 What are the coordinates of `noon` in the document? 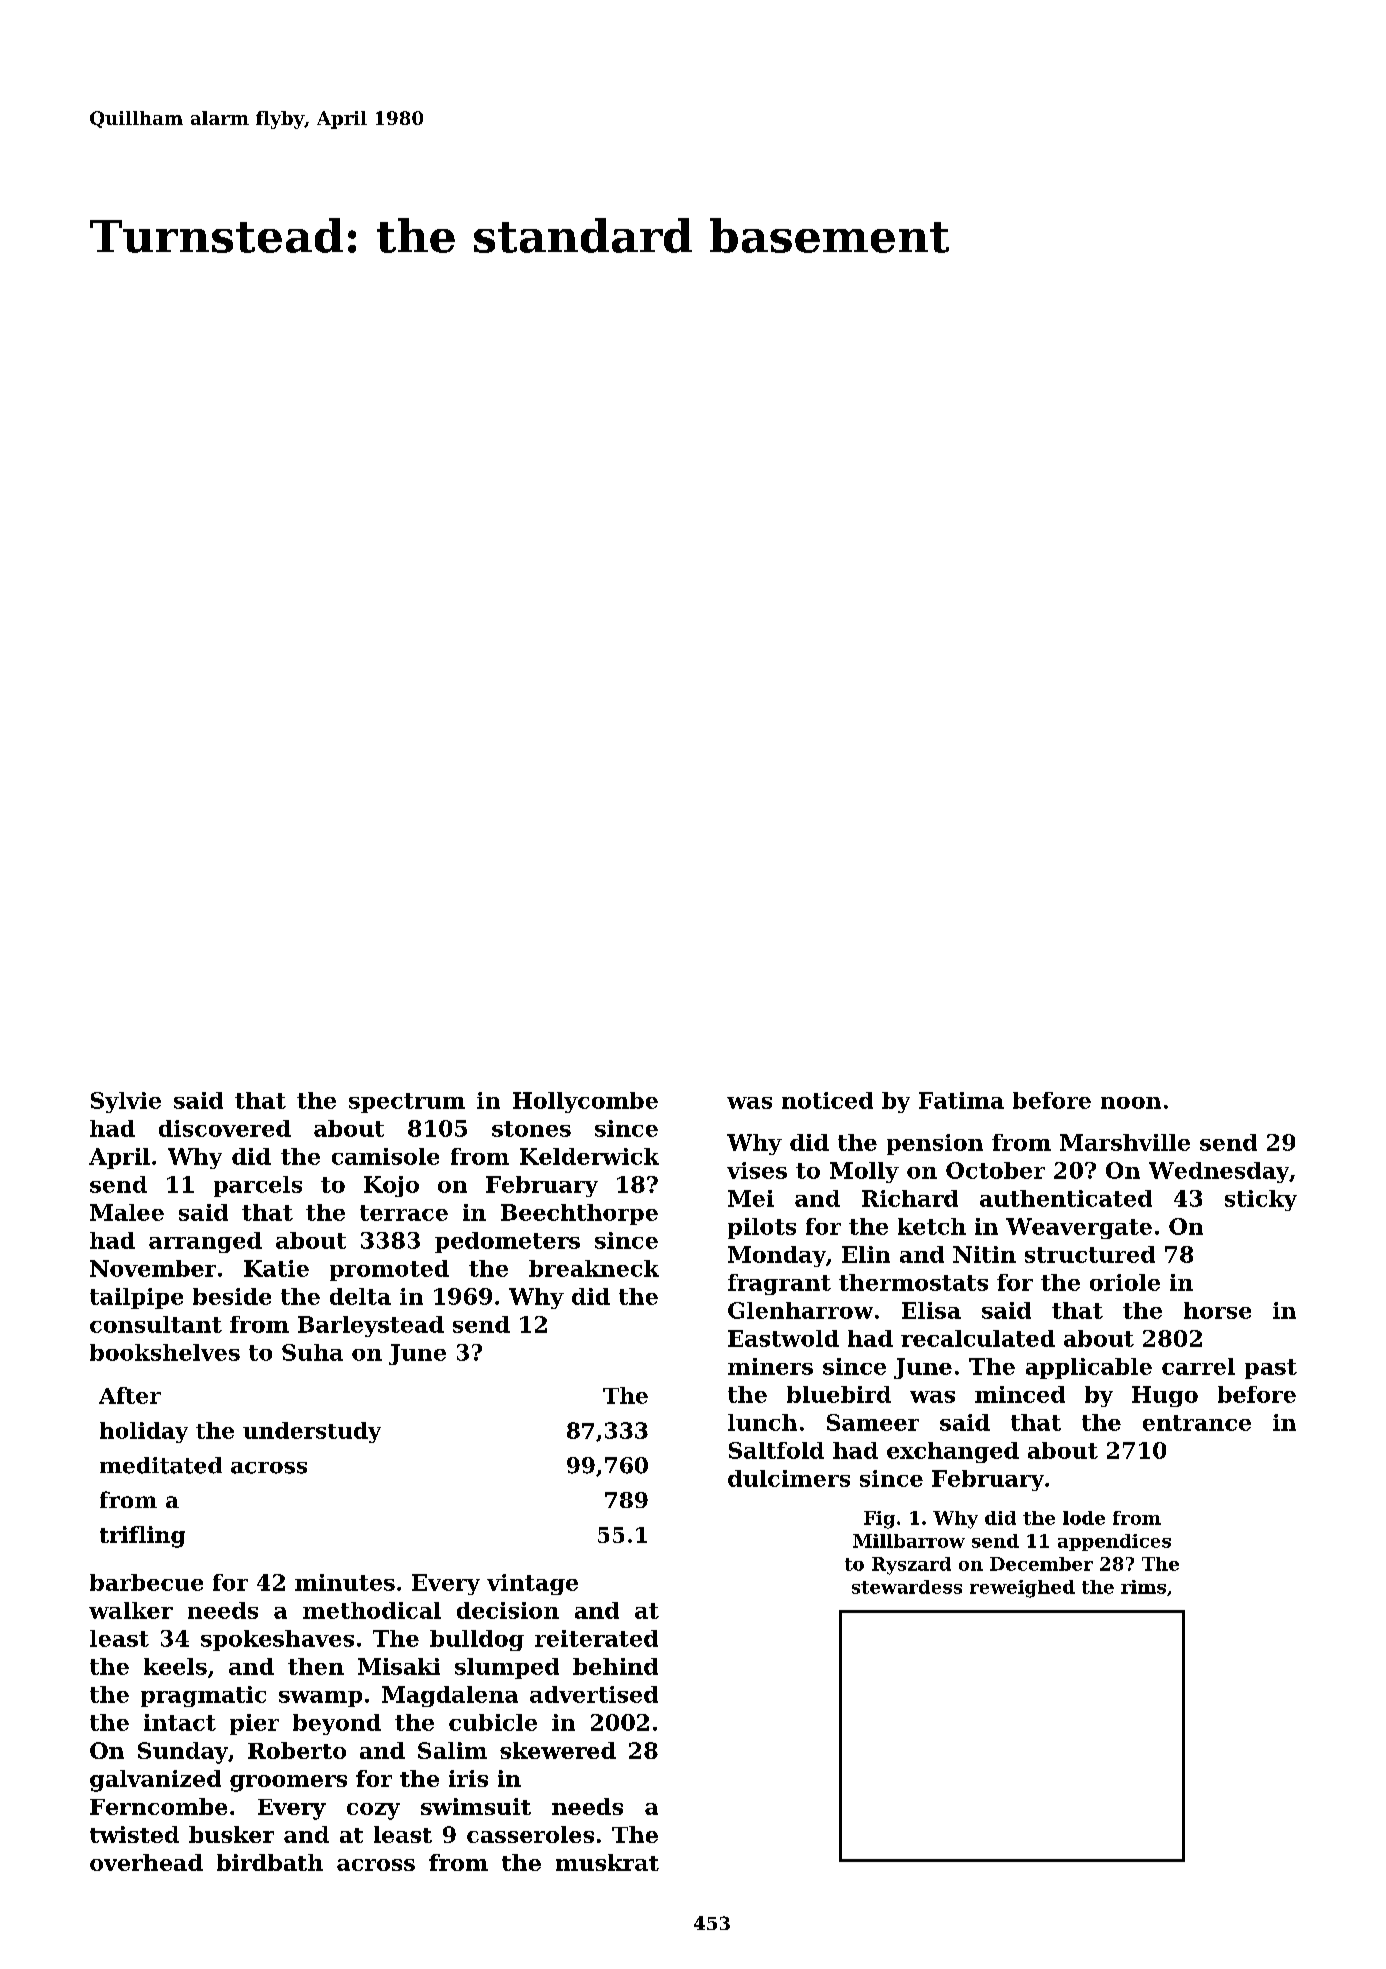 It's located at (1131, 1103).
